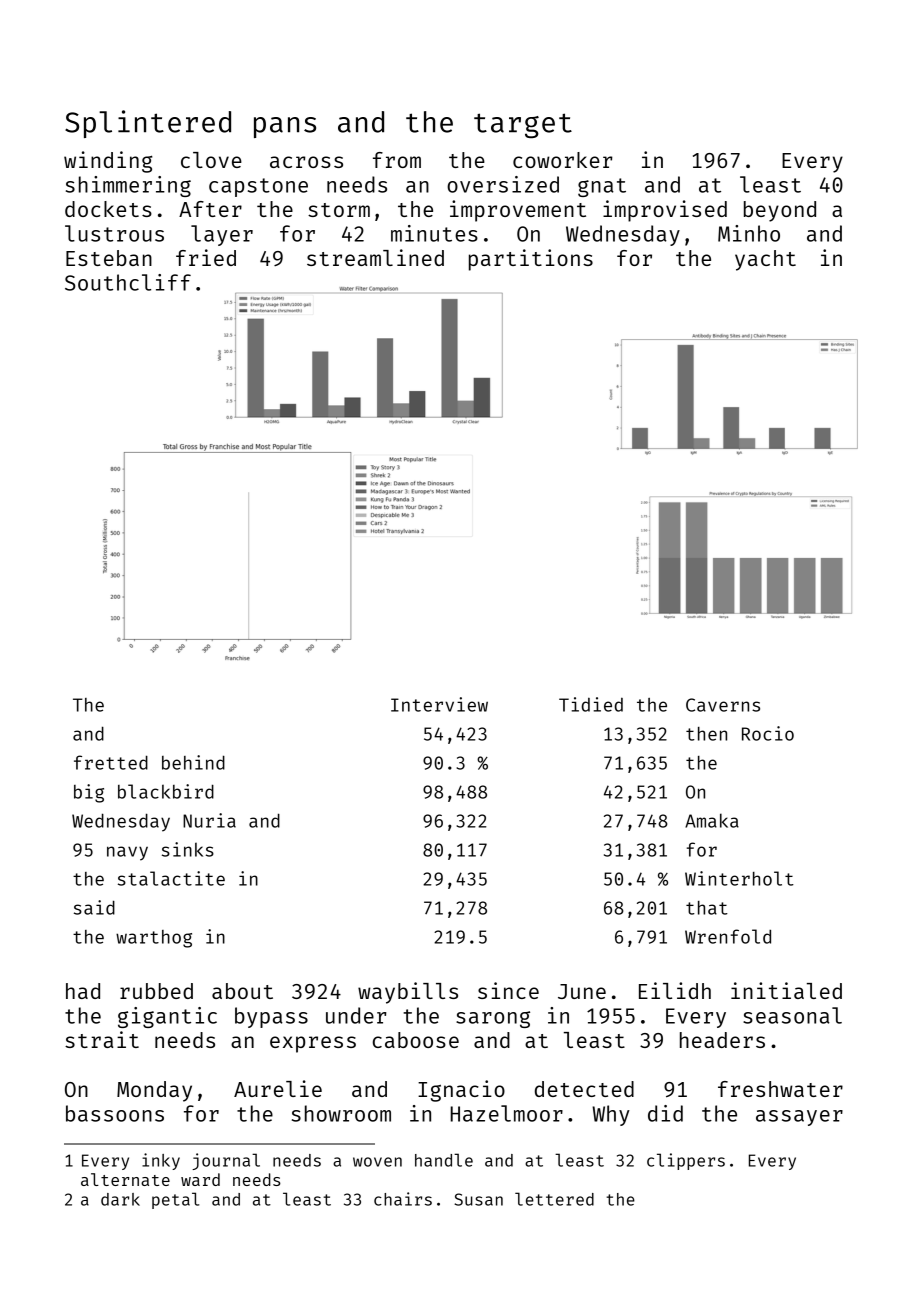 The image size is (908, 1316). What do you see at coordinates (531, 260) in the screenshot?
I see `partitions` at bounding box center [531, 260].
